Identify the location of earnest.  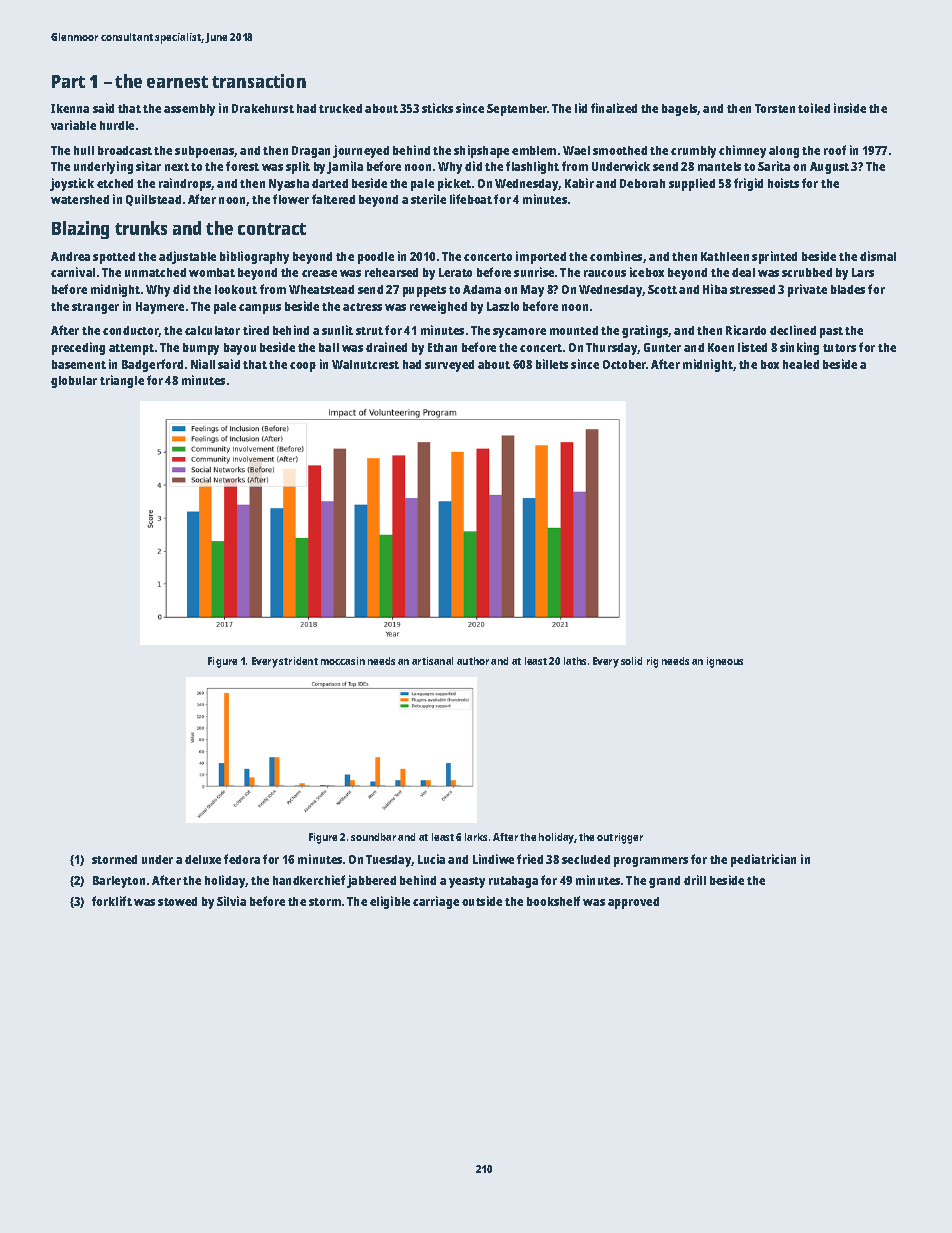
(177, 82).
